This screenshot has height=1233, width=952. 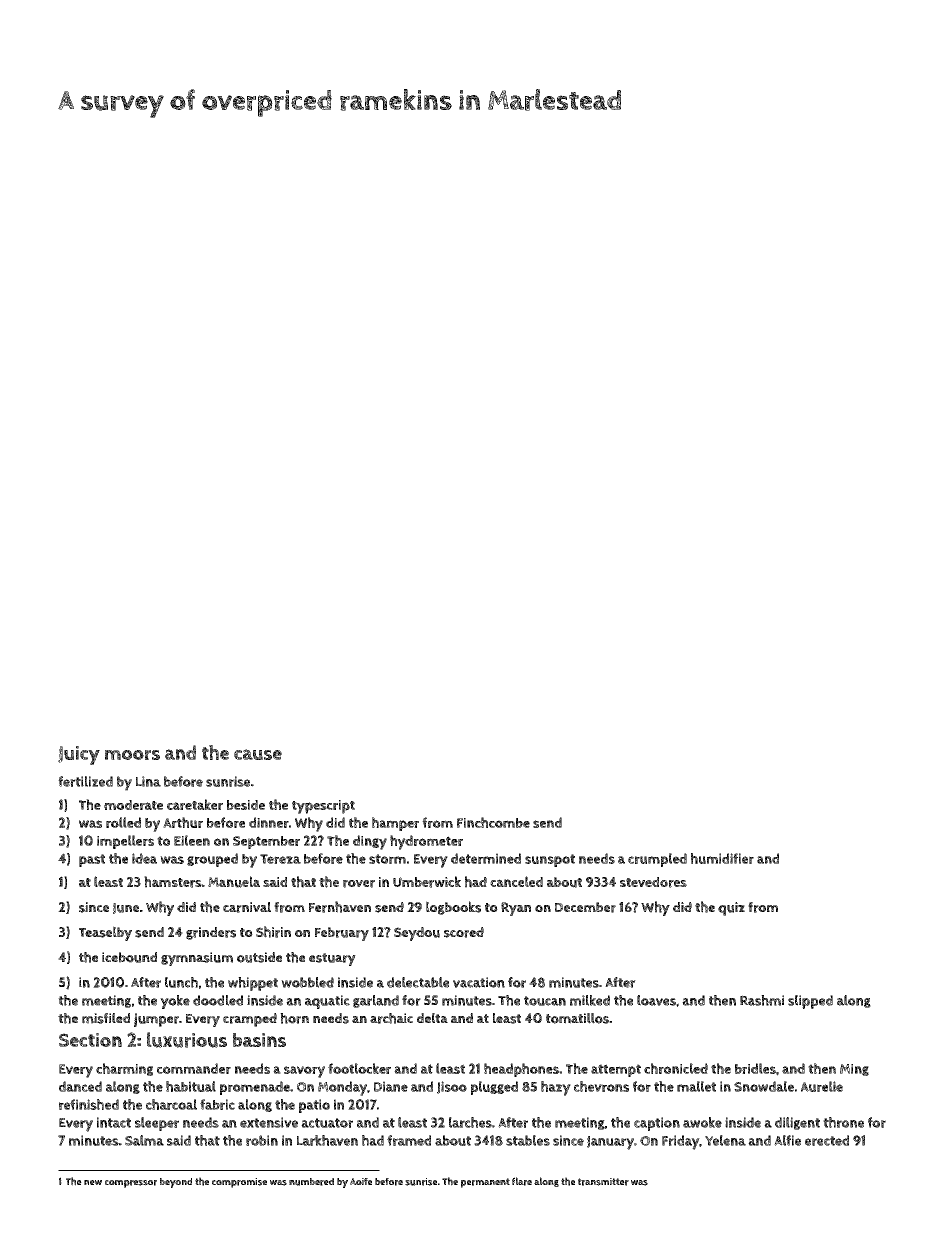 What do you see at coordinates (722, 858) in the screenshot?
I see `humidifier` at bounding box center [722, 858].
